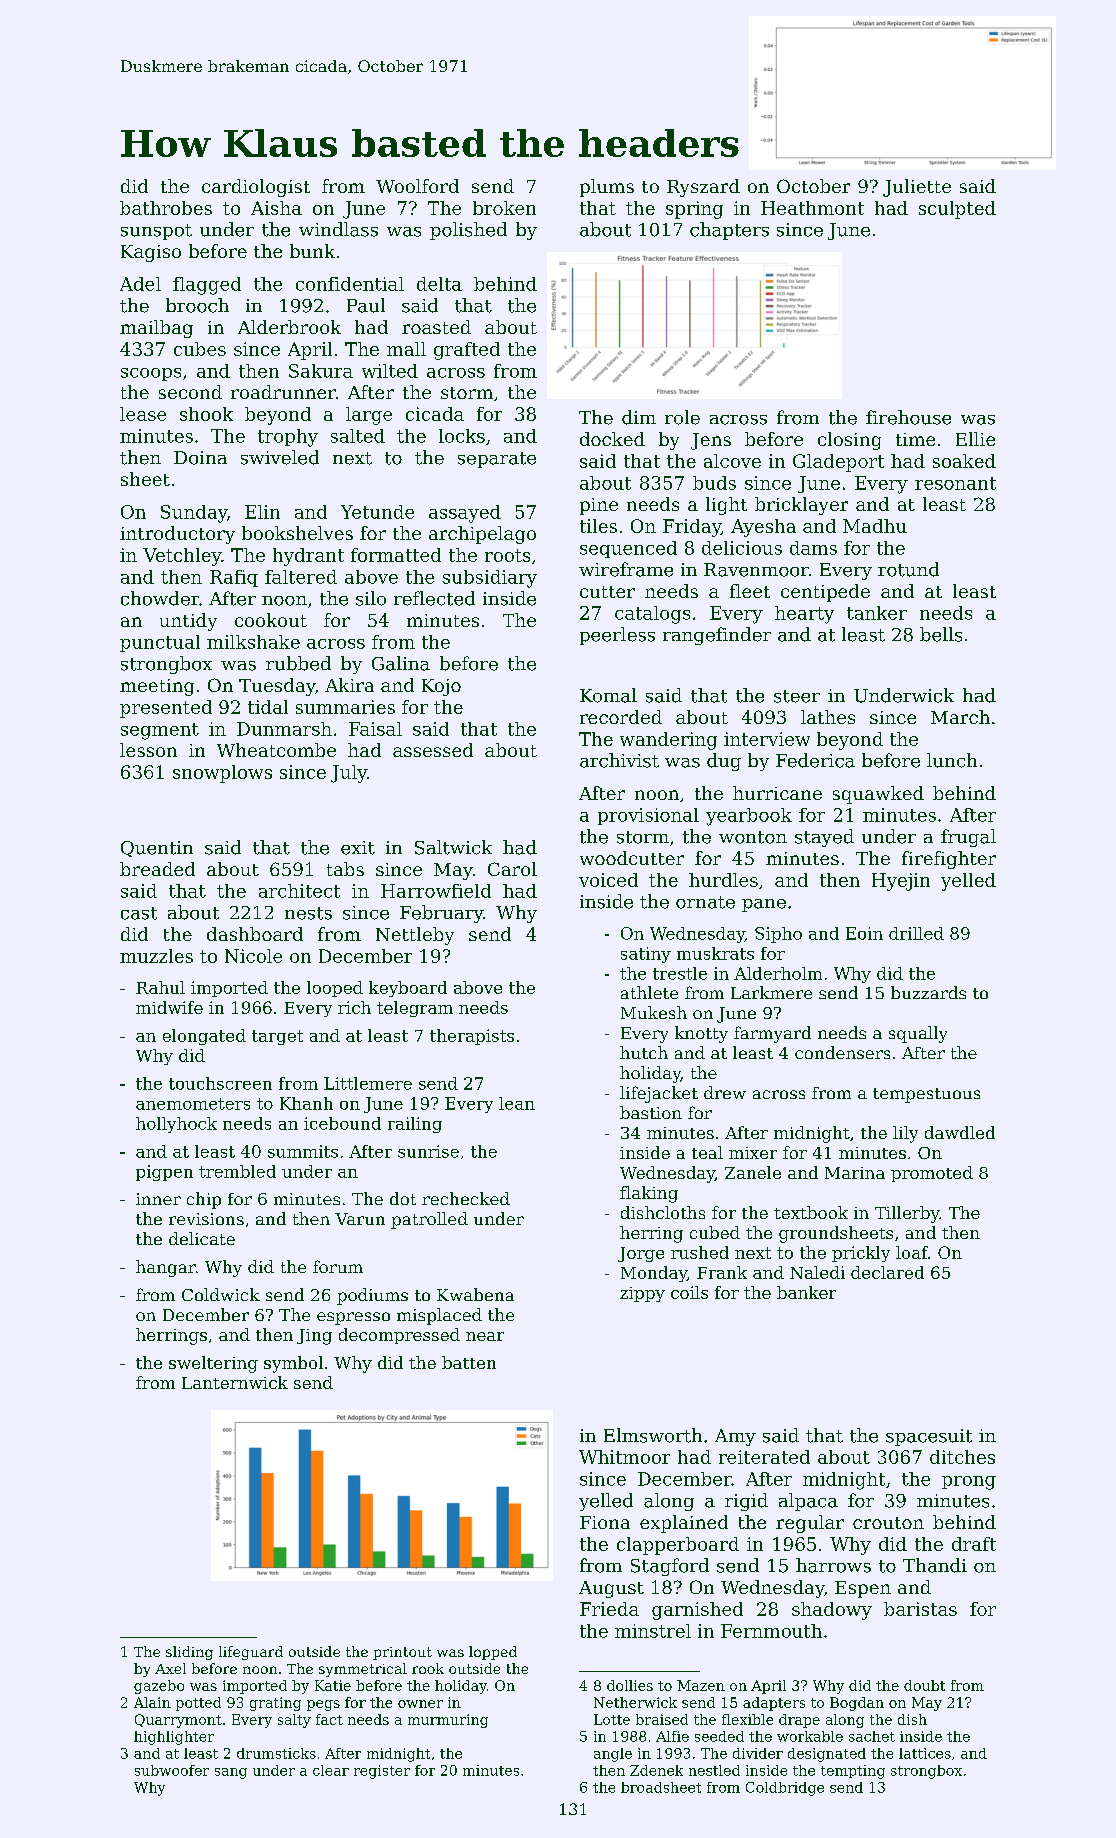 This screenshot has width=1116, height=1838. Describe the element at coordinates (917, 188) in the screenshot. I see `Juliette` at that location.
